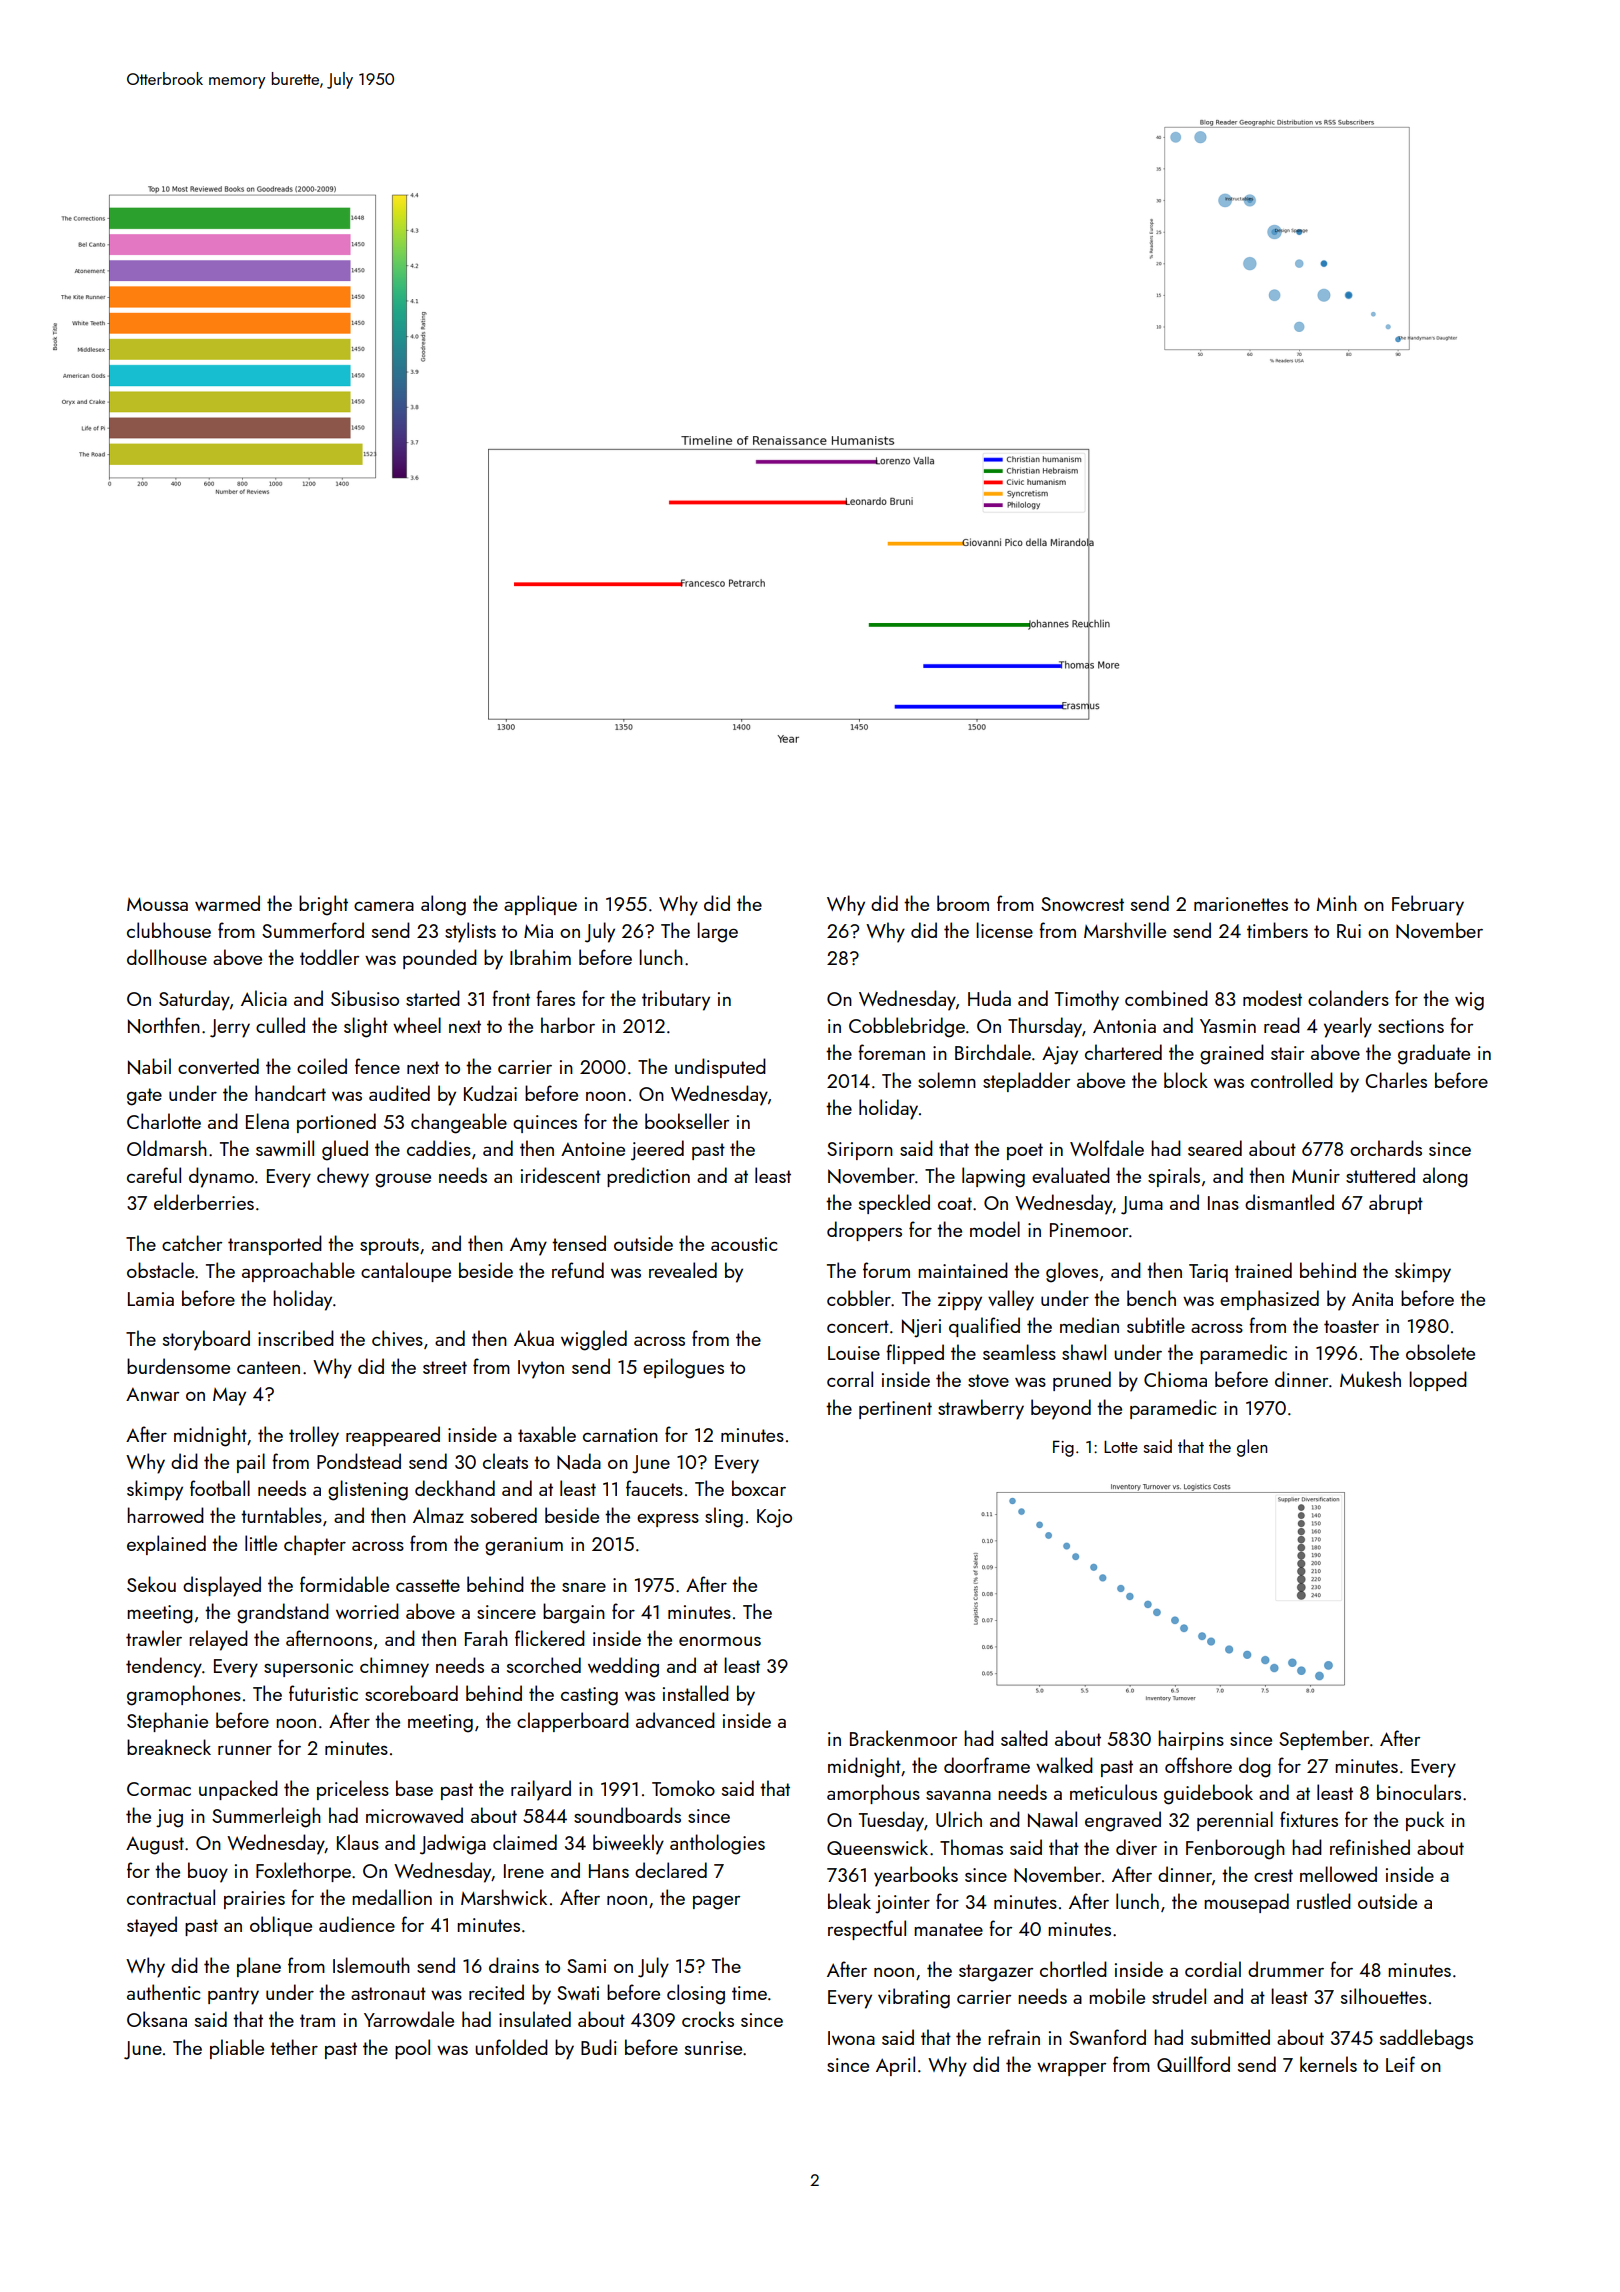  What do you see at coordinates (220, 1488) in the image?
I see `football` at bounding box center [220, 1488].
